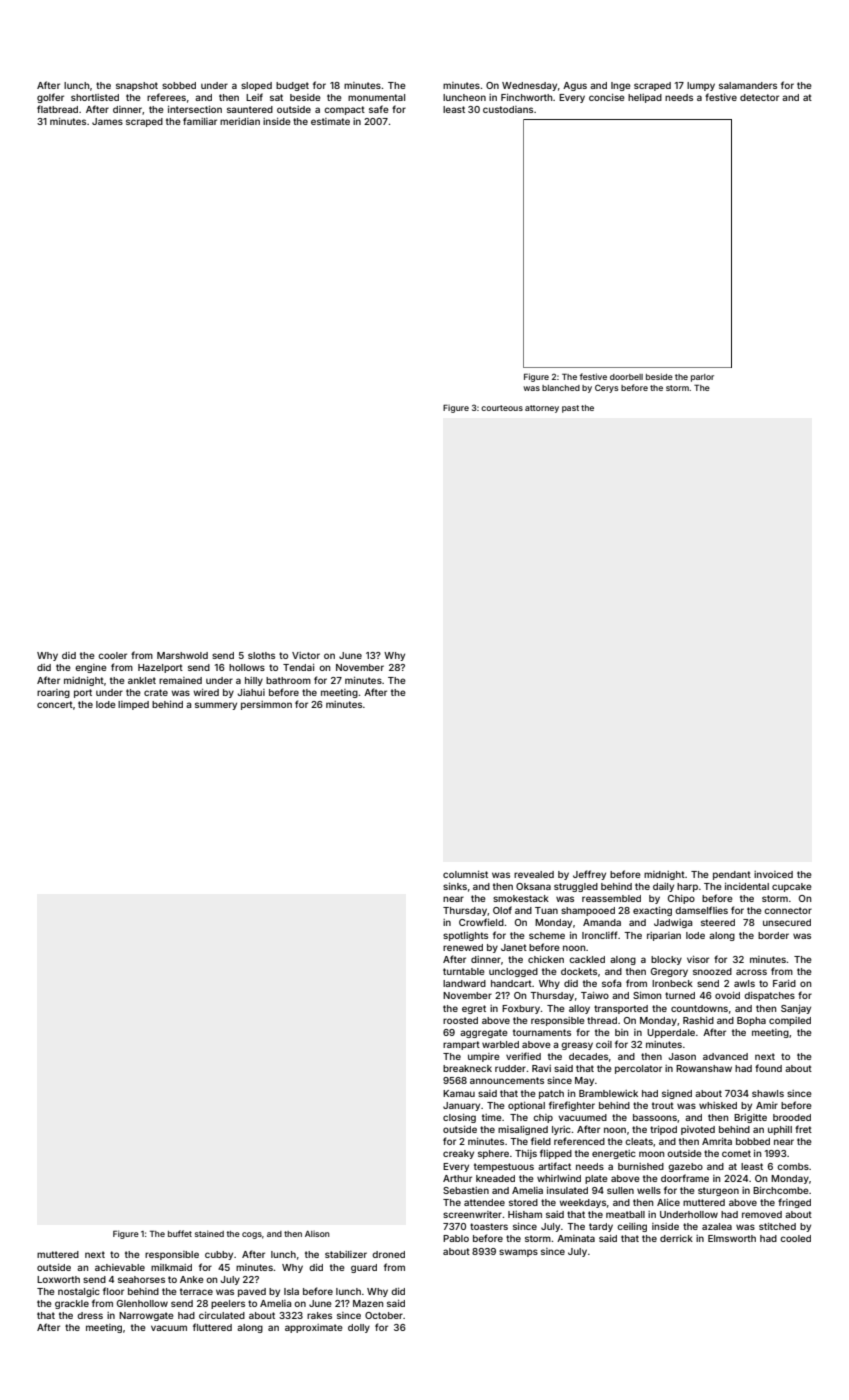  I want to click on parlor, so click(702, 378).
